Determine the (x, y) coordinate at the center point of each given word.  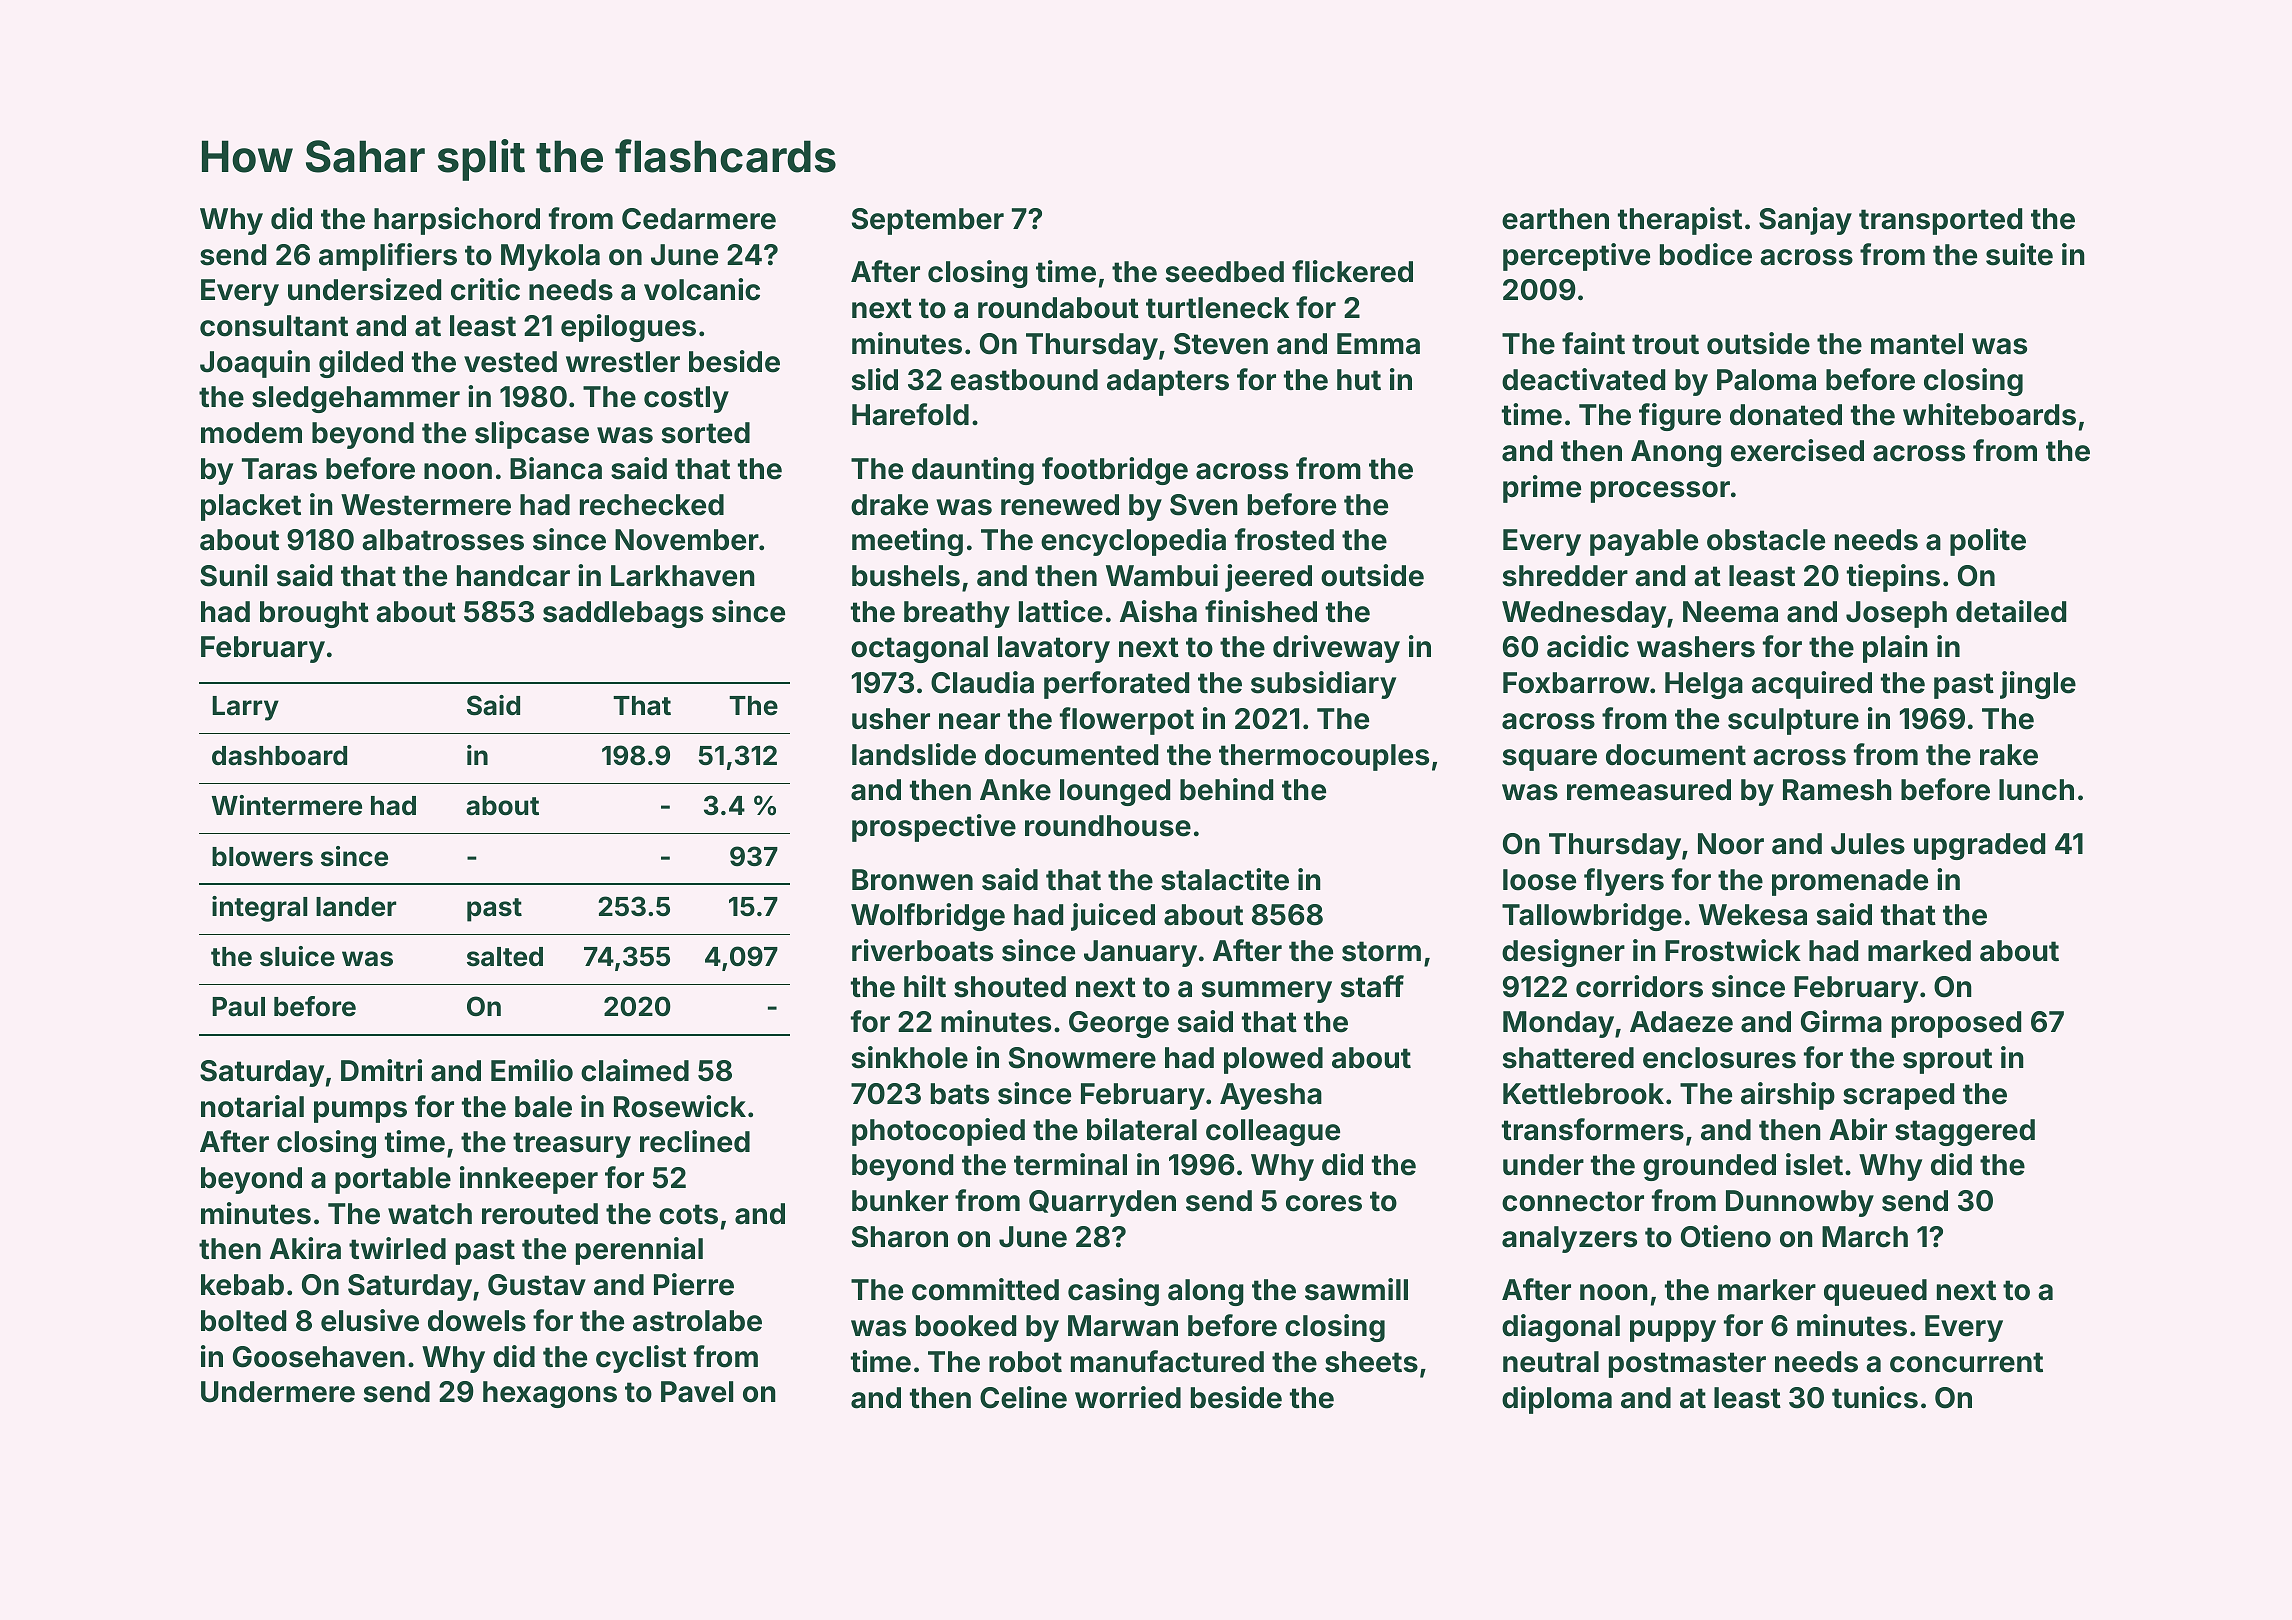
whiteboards (1989, 414)
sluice (297, 956)
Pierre (694, 1284)
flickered (1352, 271)
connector (1573, 1201)
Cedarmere (699, 219)
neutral (1551, 1362)
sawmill (1356, 1289)
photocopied (938, 1132)
